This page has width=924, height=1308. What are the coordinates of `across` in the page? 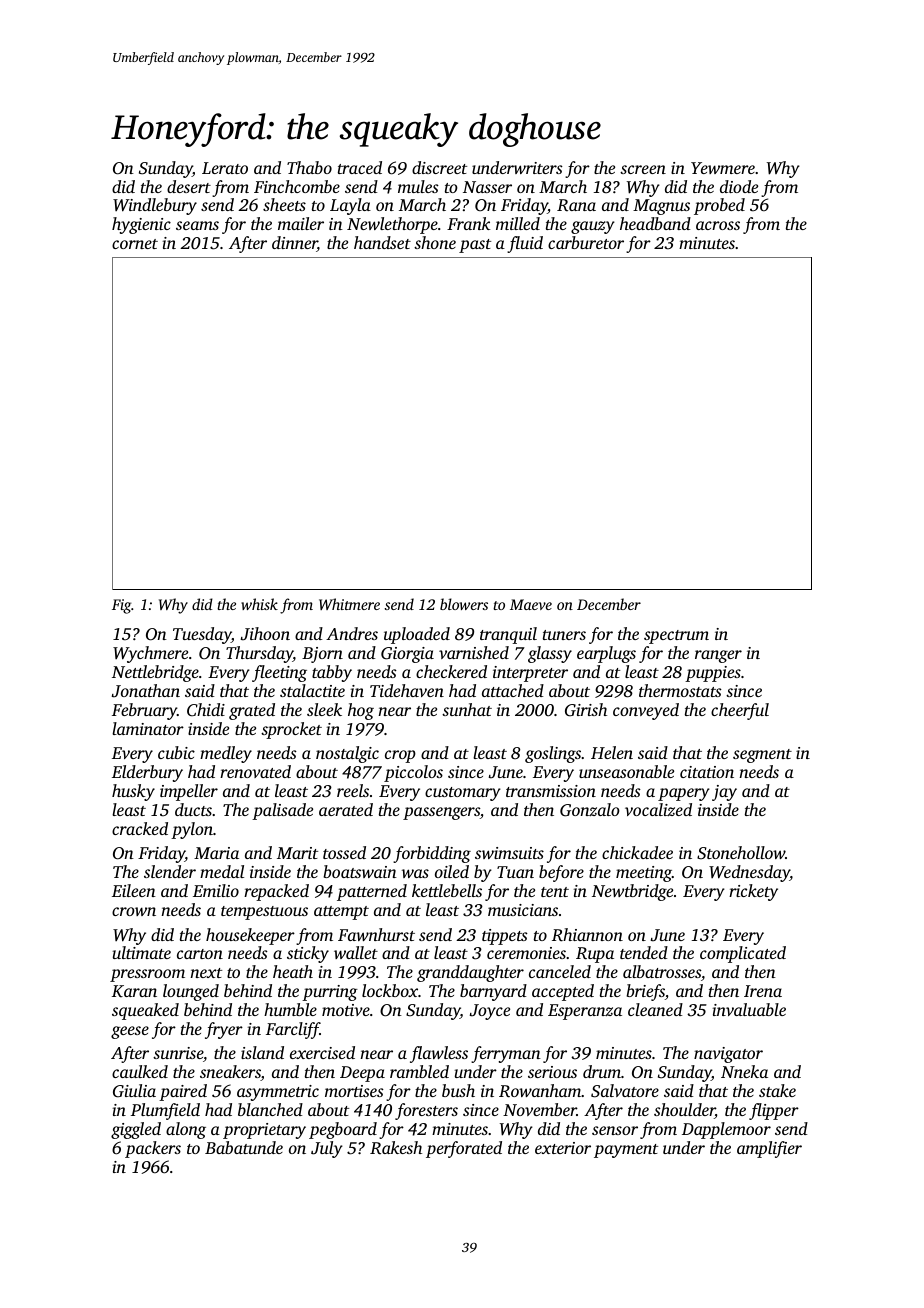 It's located at (718, 225).
